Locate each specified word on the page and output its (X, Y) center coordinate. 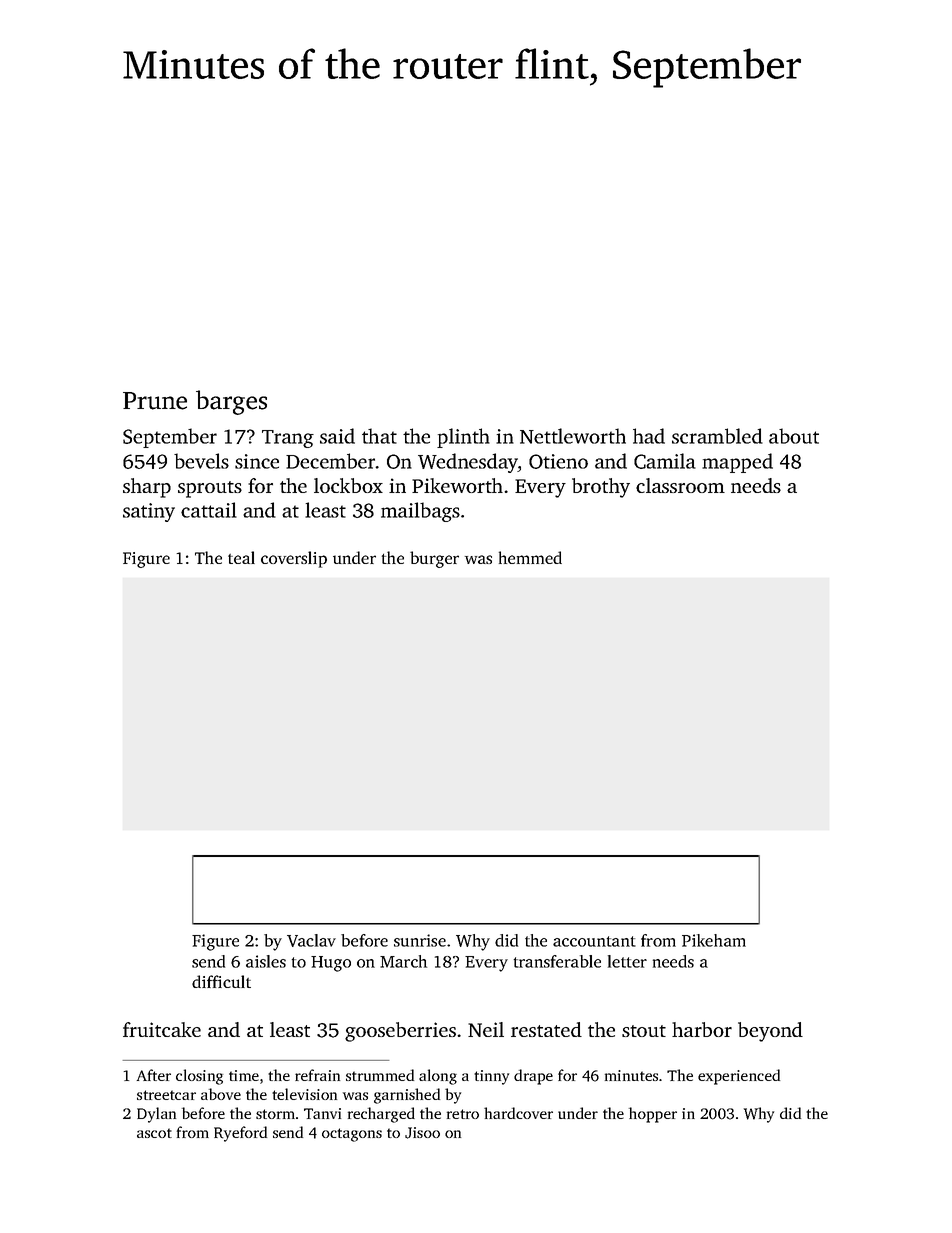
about (794, 436)
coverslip (294, 559)
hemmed (530, 557)
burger (434, 559)
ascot (154, 1133)
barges (231, 402)
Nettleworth (573, 436)
